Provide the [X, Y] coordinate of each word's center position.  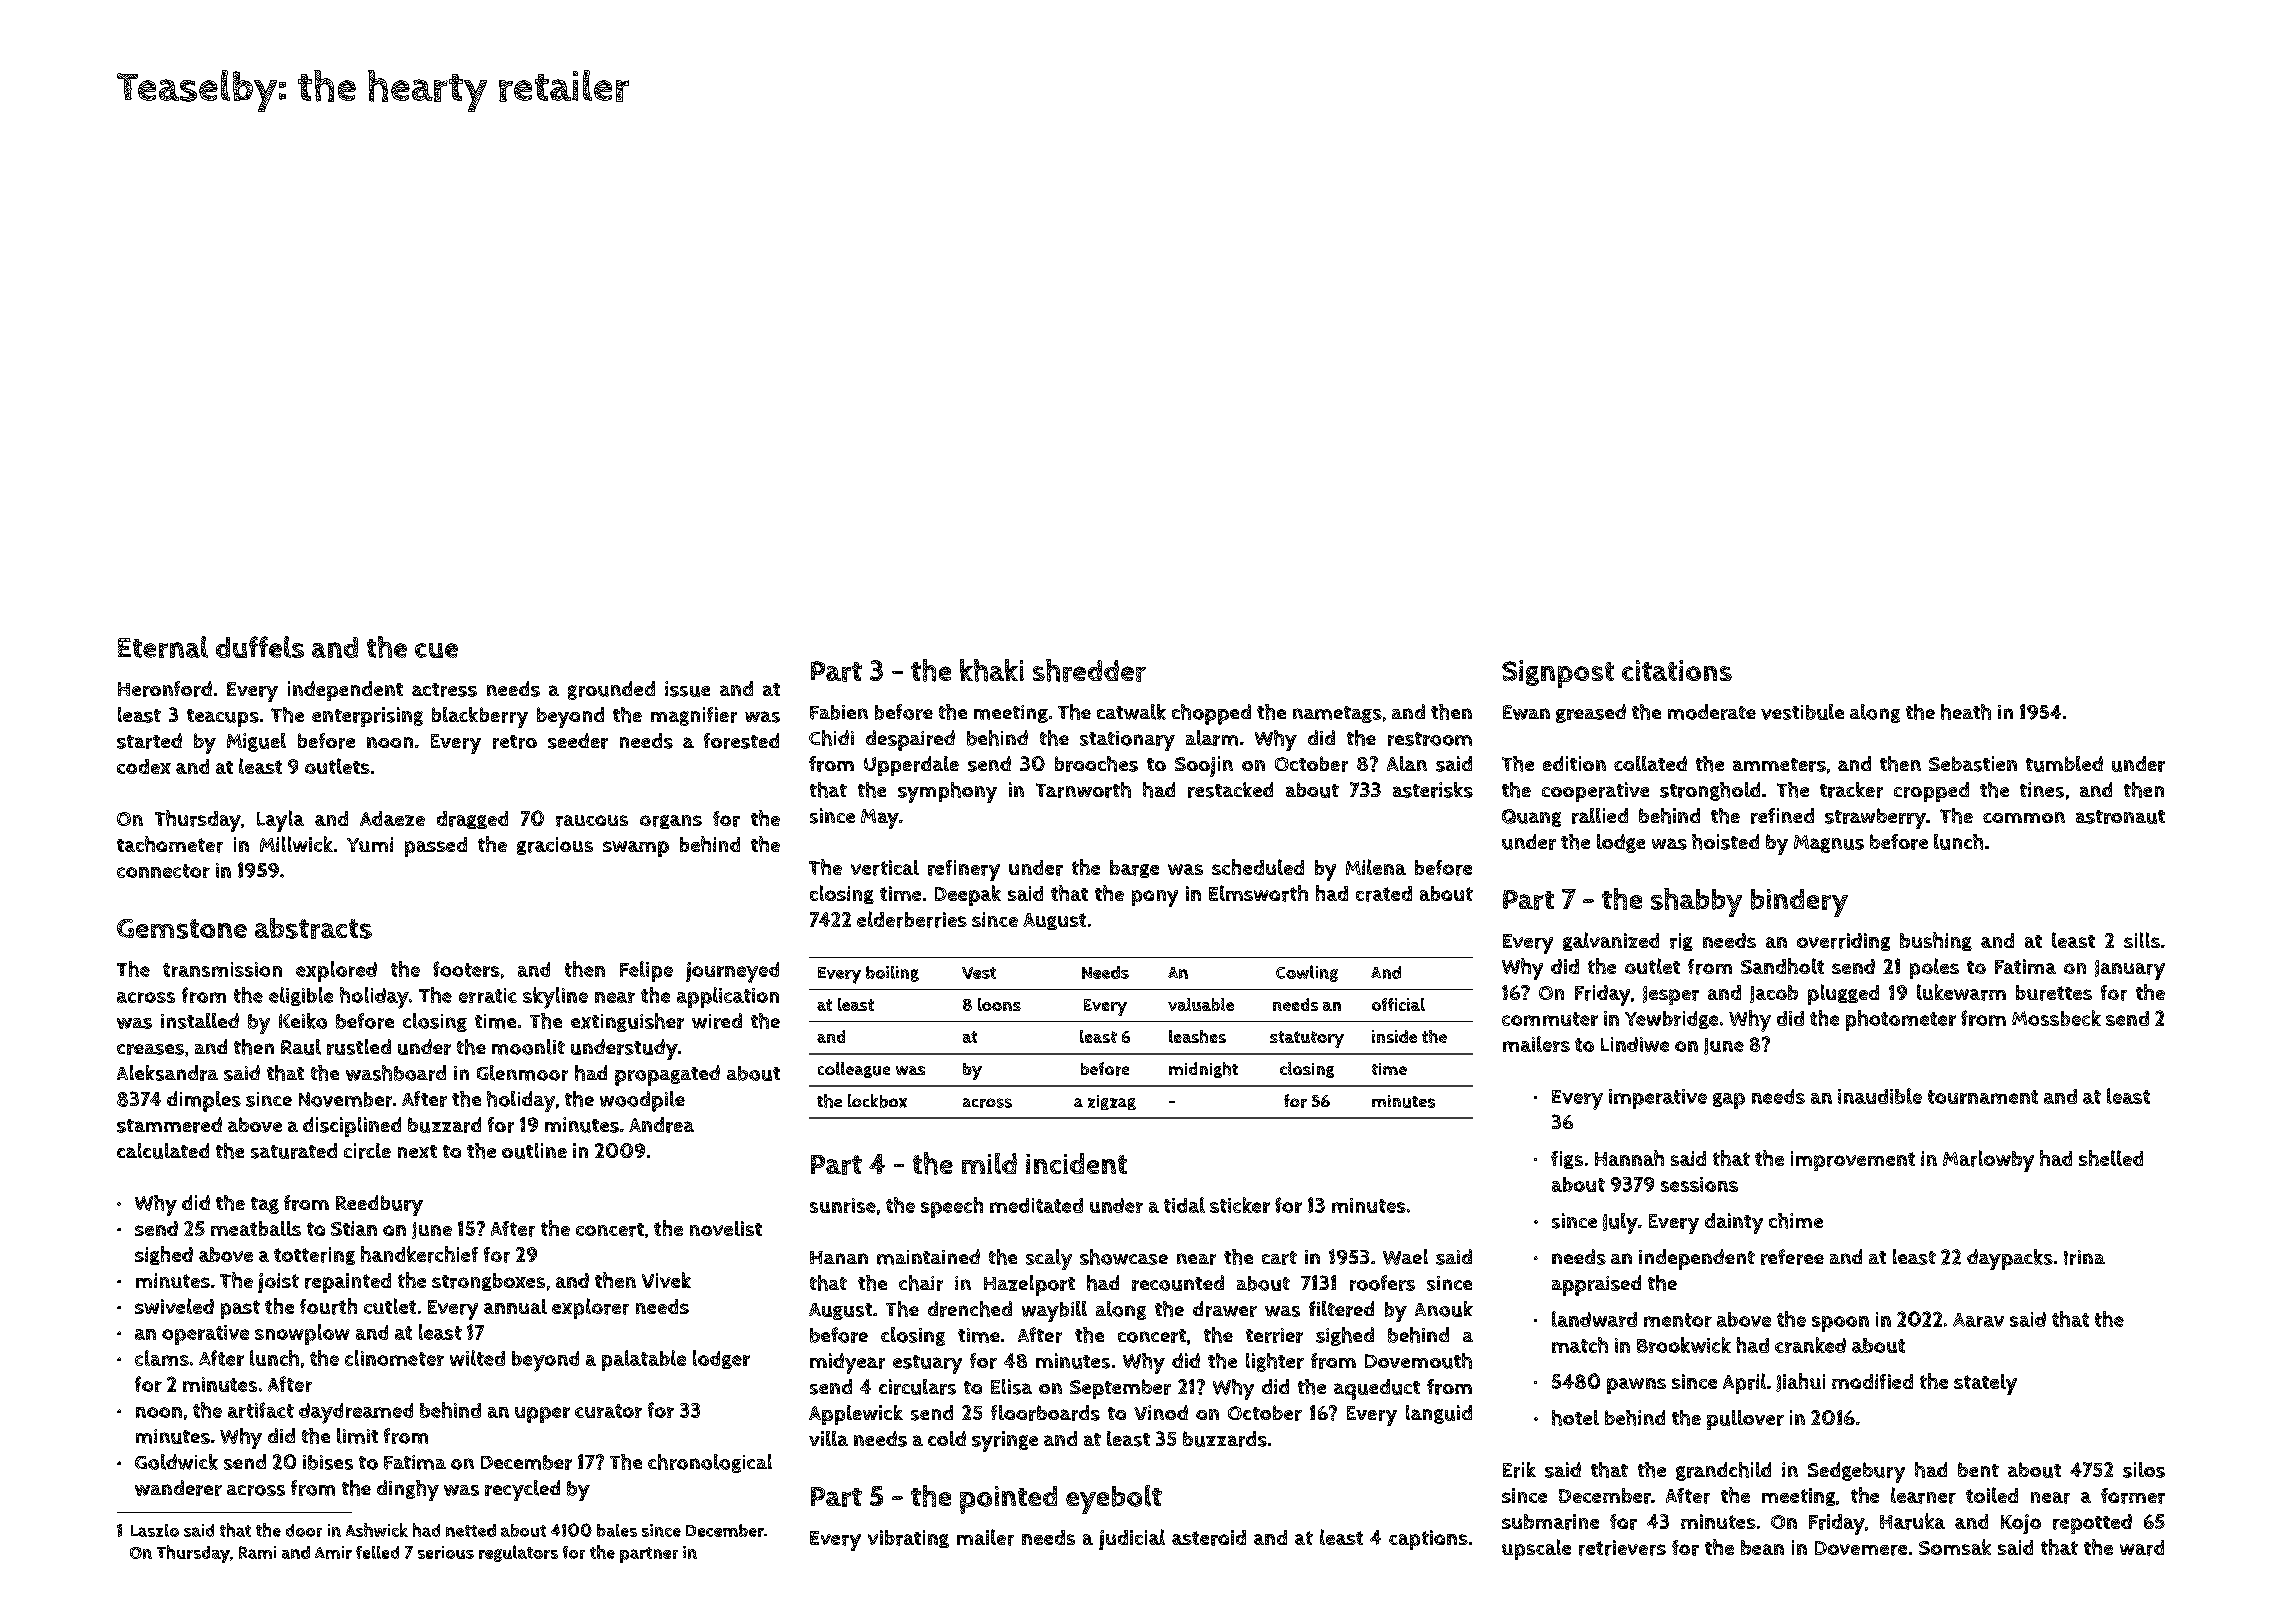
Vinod [1161, 1412]
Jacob [1774, 994]
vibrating [908, 1539]
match [1580, 1345]
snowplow [302, 1334]
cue [436, 650]
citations [1677, 670]
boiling [892, 974]
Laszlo [155, 1530]
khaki [992, 670]
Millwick [296, 844]
